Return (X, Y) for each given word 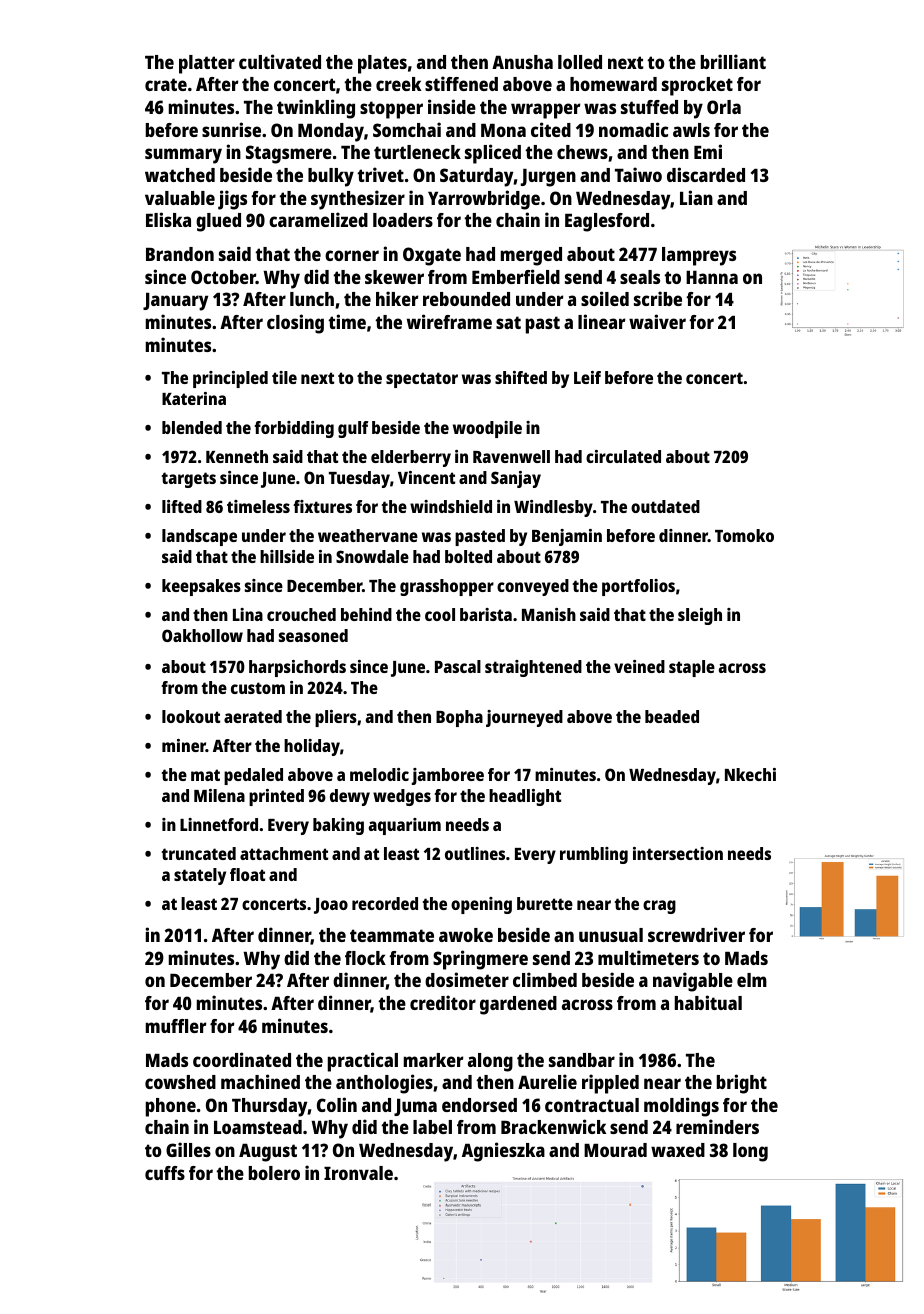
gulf (353, 429)
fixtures (322, 506)
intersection (678, 853)
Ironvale (358, 1173)
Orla (724, 107)
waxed (678, 1150)
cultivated (280, 61)
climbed (545, 979)
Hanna (712, 277)
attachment (284, 853)
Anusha (522, 62)
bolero (274, 1173)
